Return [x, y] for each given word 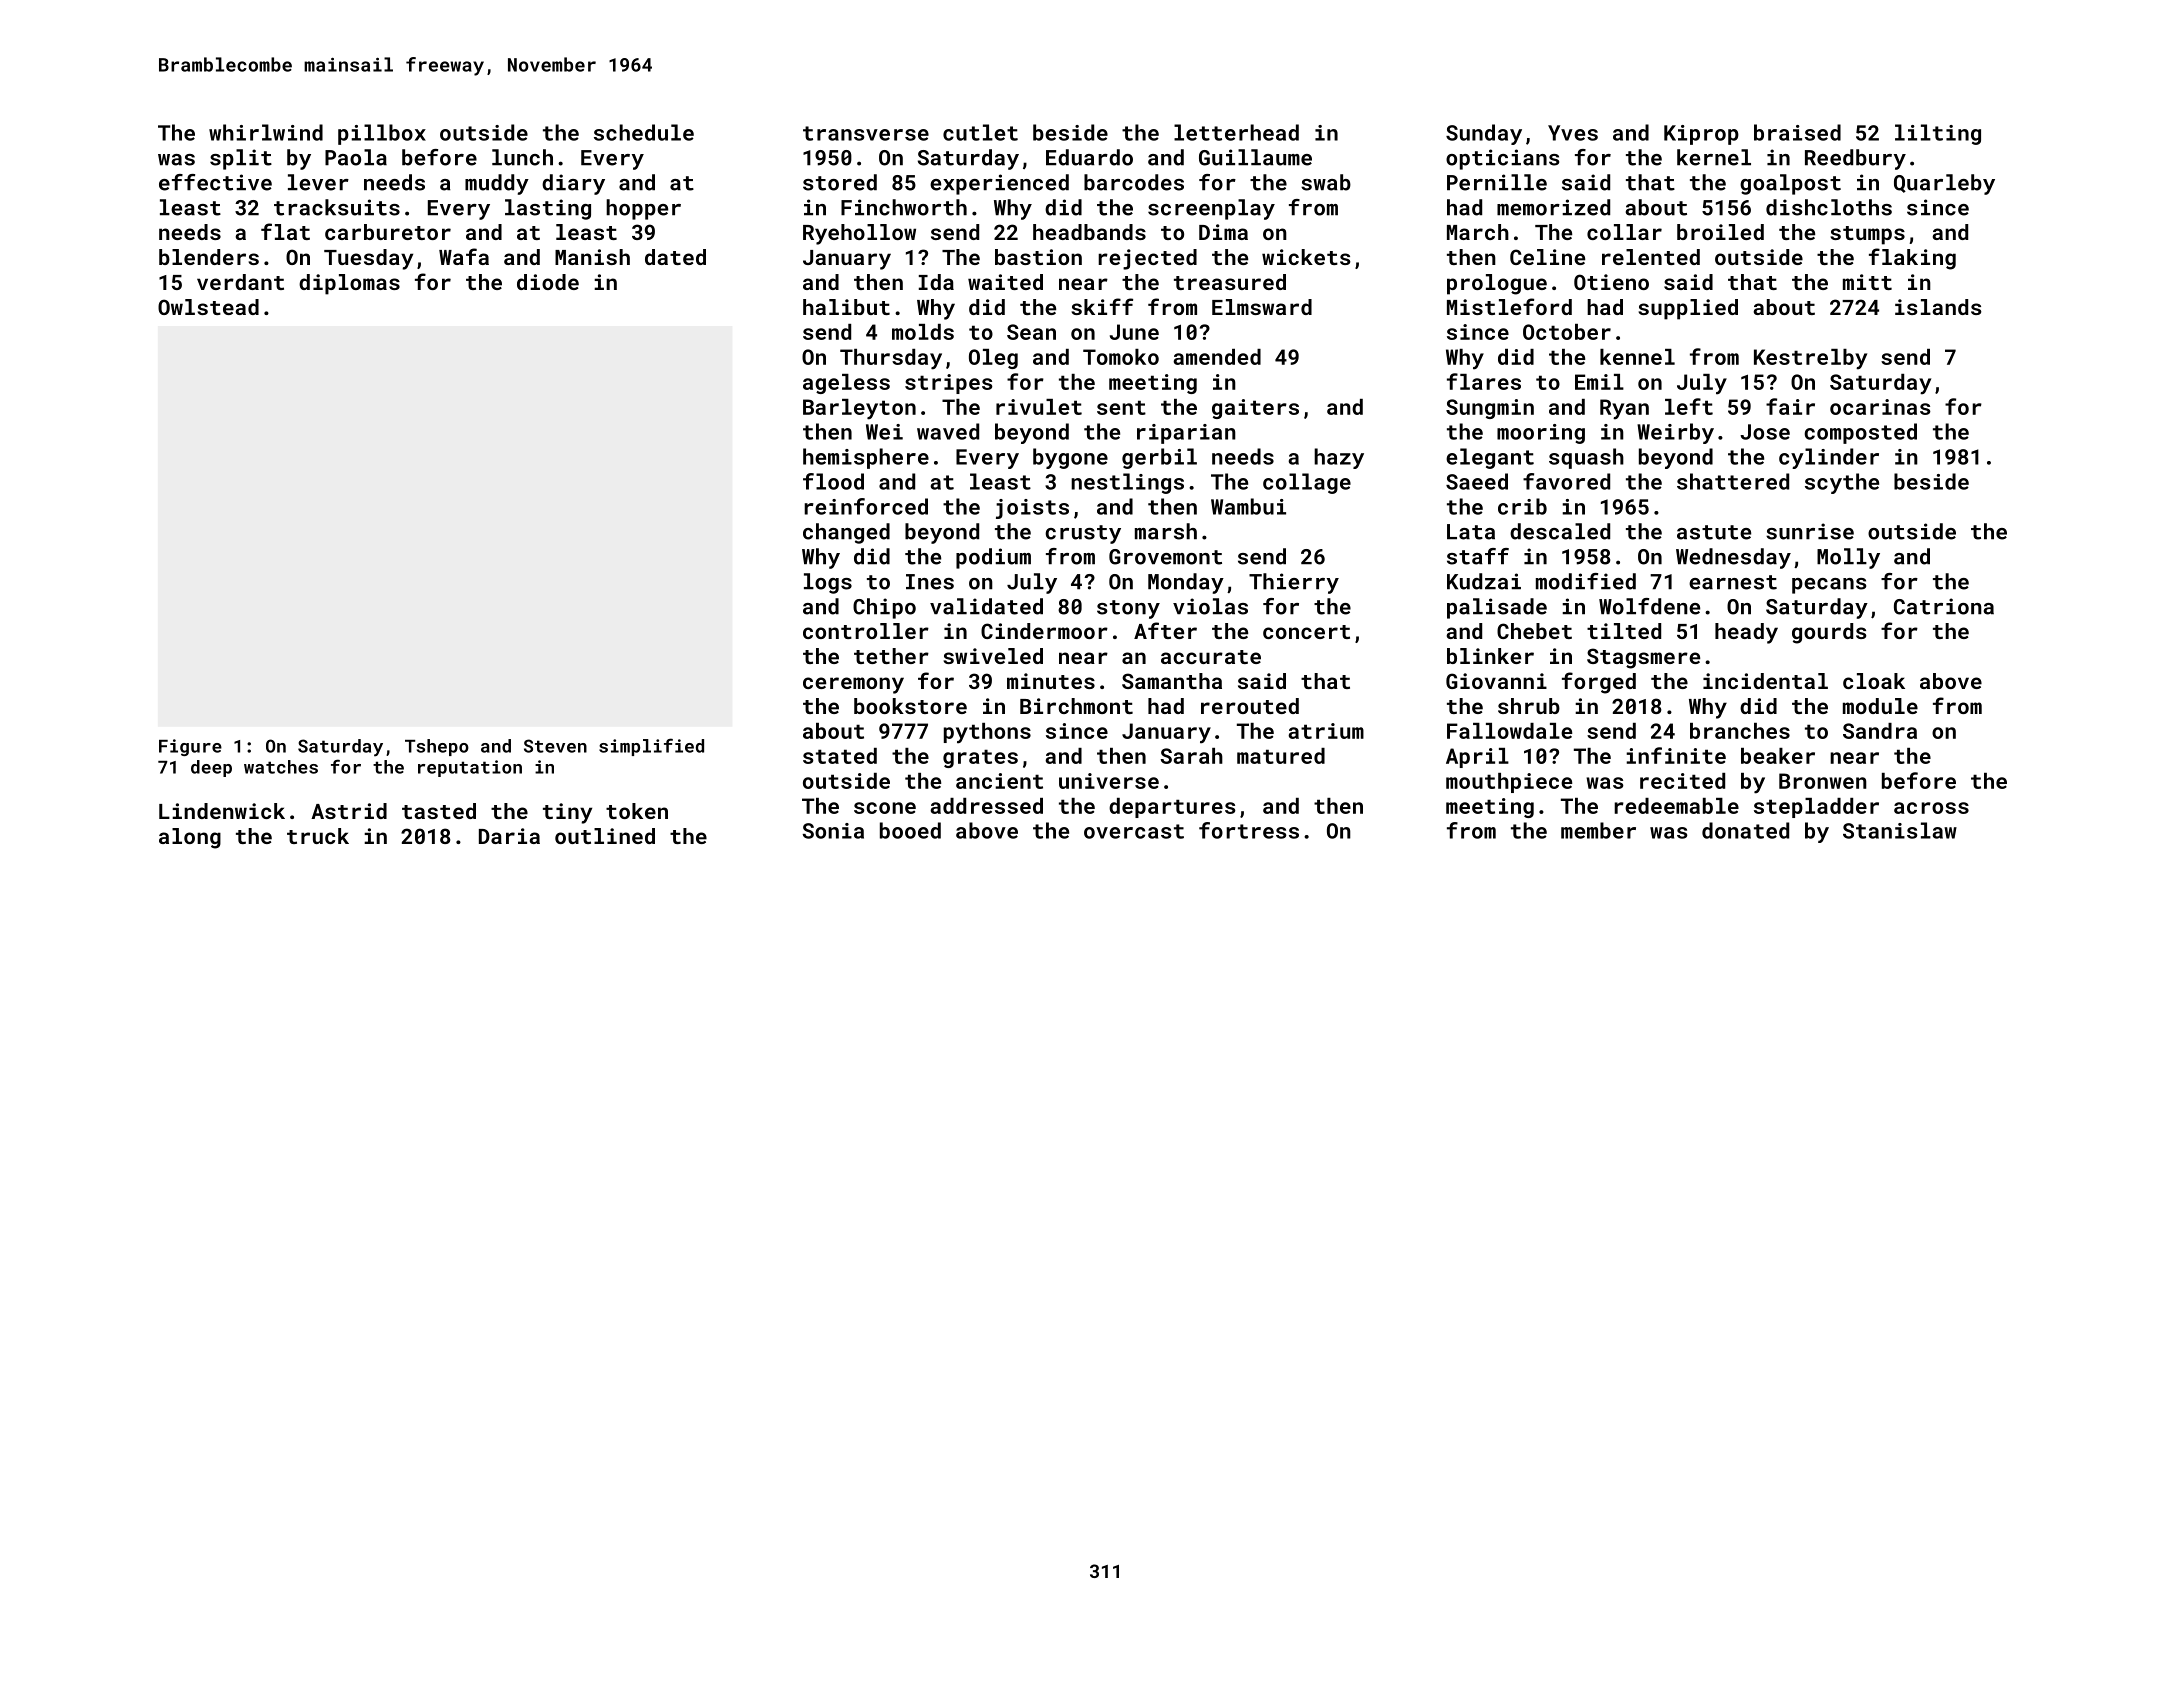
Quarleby [1944, 184]
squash [1586, 458]
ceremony [853, 685]
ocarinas [1880, 407]
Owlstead [208, 307]
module [1880, 706]
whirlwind [266, 132]
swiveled [993, 656]
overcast [1134, 831]
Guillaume [1255, 157]
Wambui [1248, 506]
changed [846, 533]
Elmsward [1262, 307]
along [190, 838]
